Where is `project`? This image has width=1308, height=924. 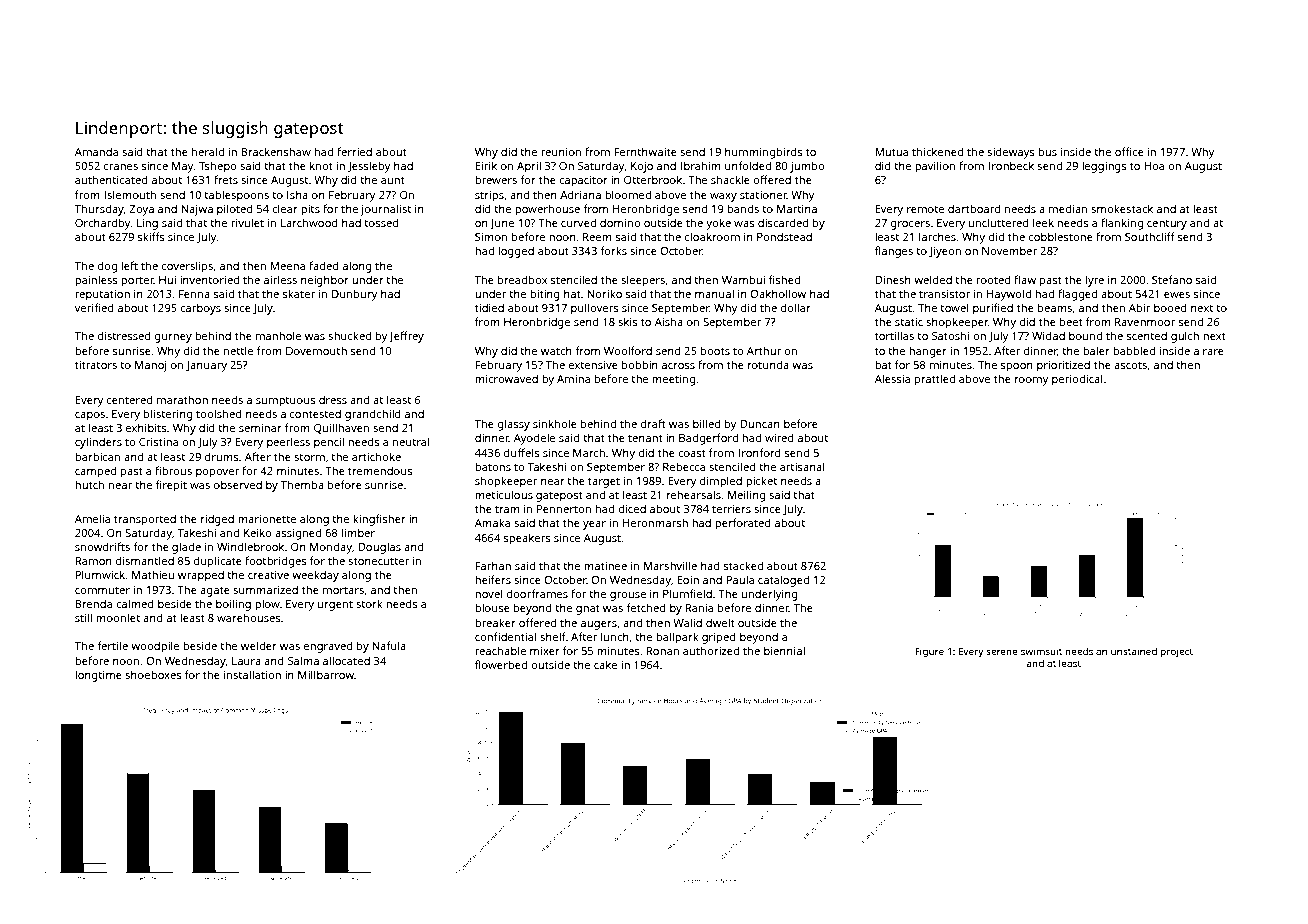 project is located at coordinates (1176, 653).
